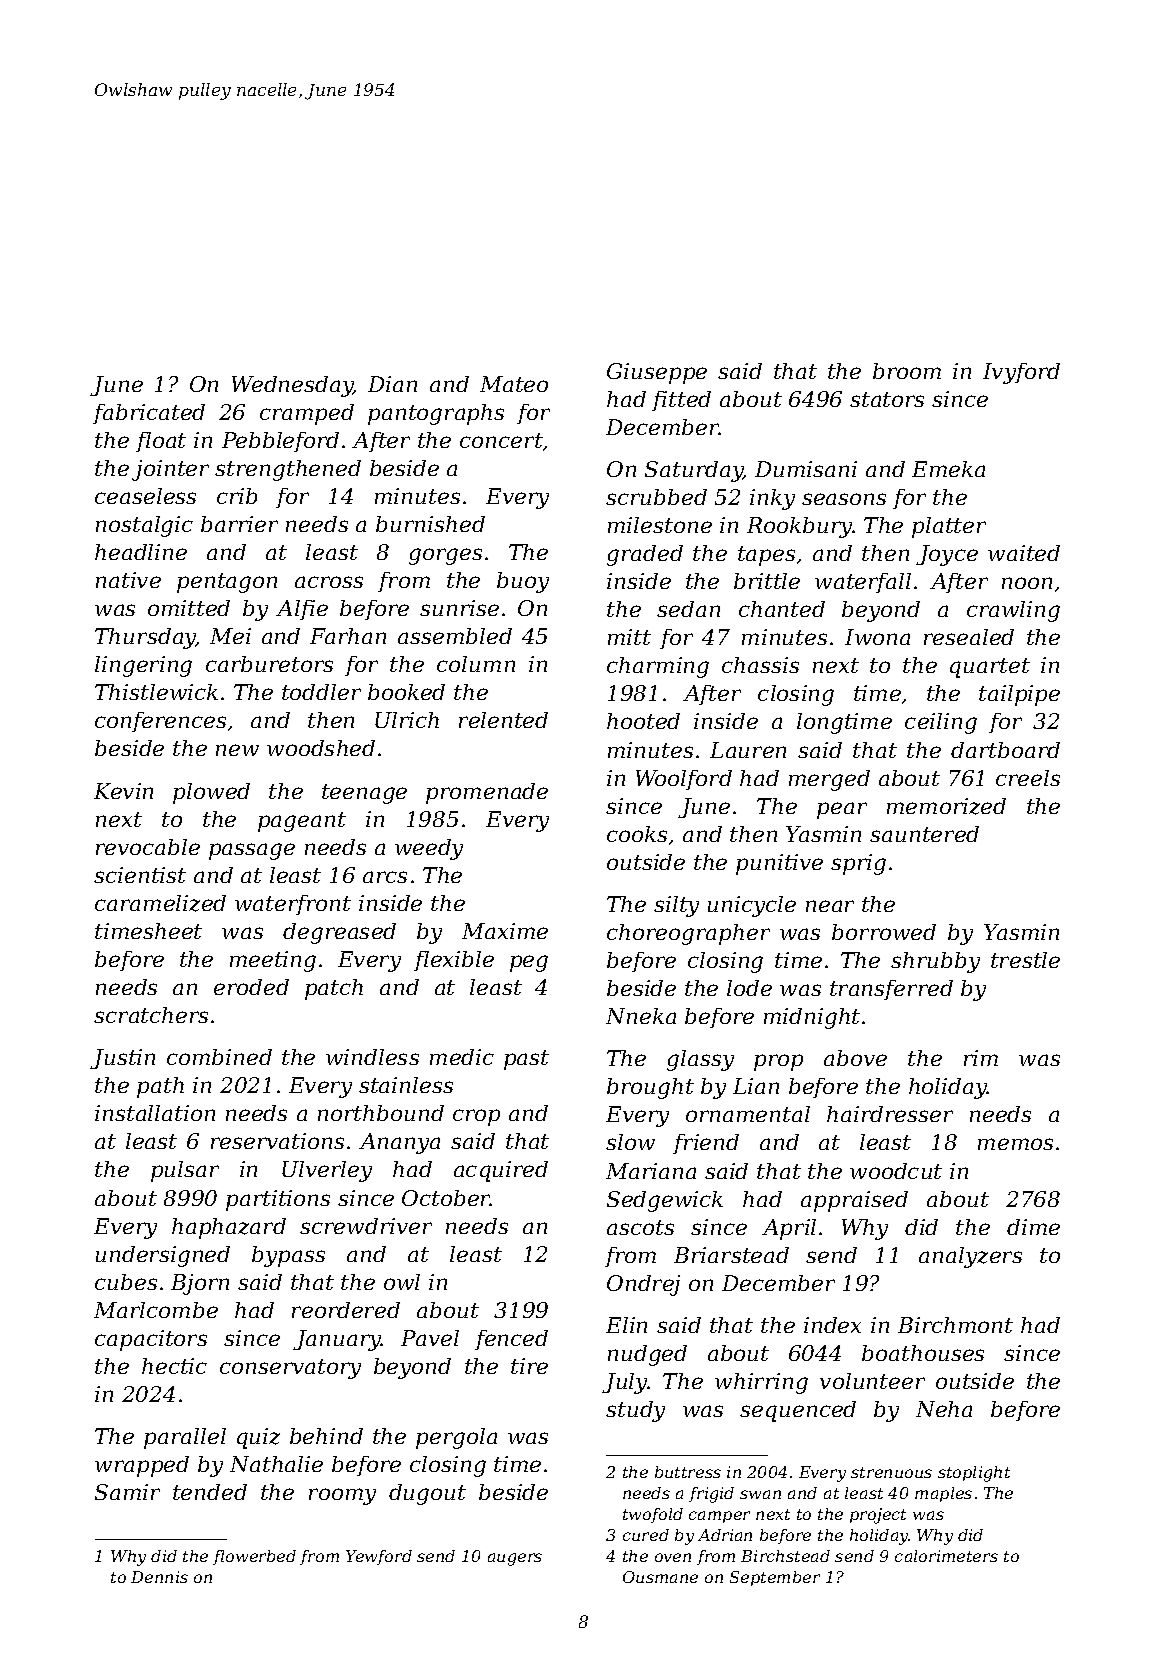 The image size is (1156, 1674). I want to click on index, so click(832, 1325).
